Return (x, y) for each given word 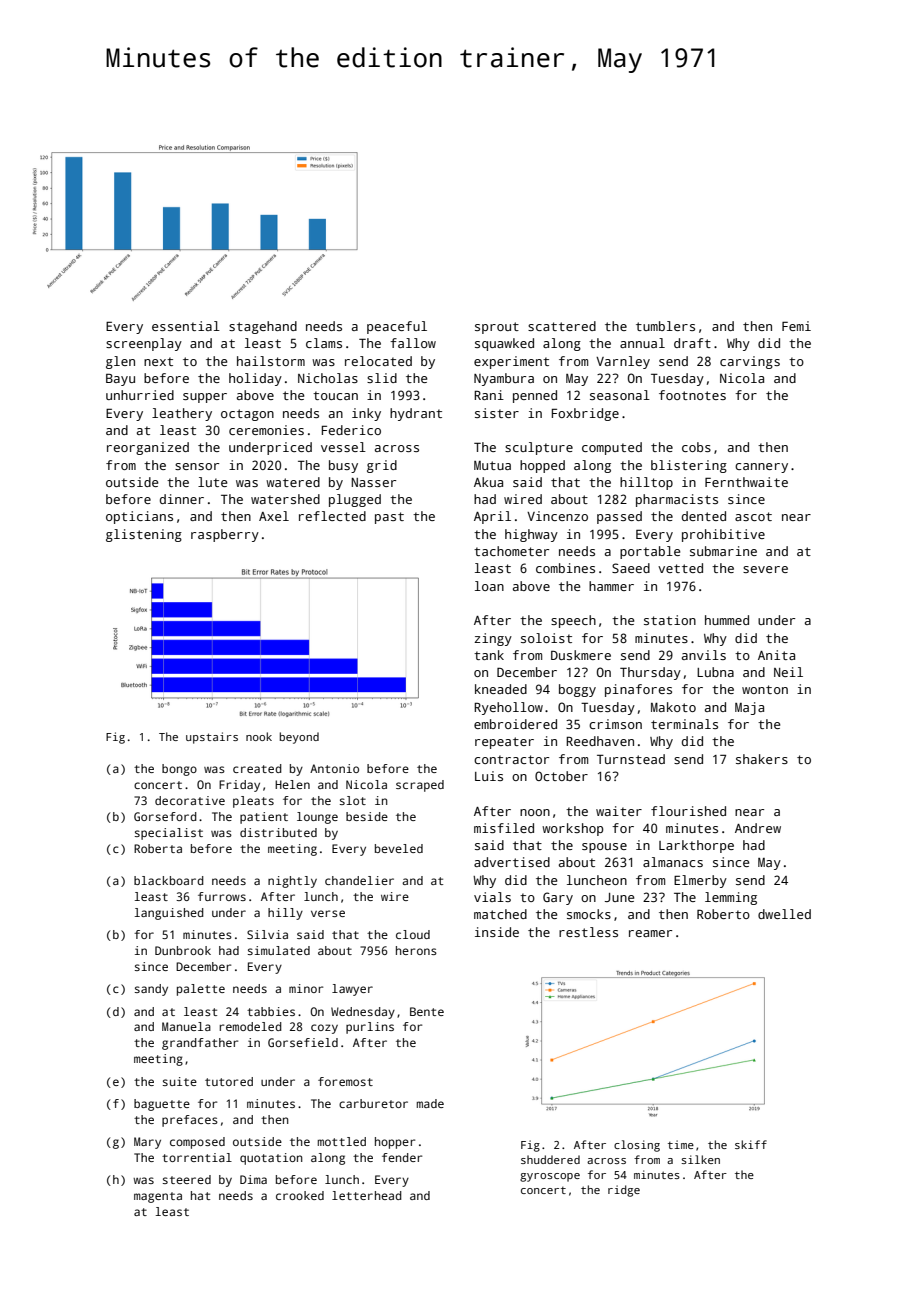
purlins (370, 1028)
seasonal (620, 395)
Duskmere (581, 655)
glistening (144, 535)
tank (489, 655)
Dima (253, 1179)
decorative (190, 800)
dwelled (784, 914)
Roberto (723, 914)
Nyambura (504, 379)
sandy (151, 990)
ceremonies (266, 430)
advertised (512, 862)
